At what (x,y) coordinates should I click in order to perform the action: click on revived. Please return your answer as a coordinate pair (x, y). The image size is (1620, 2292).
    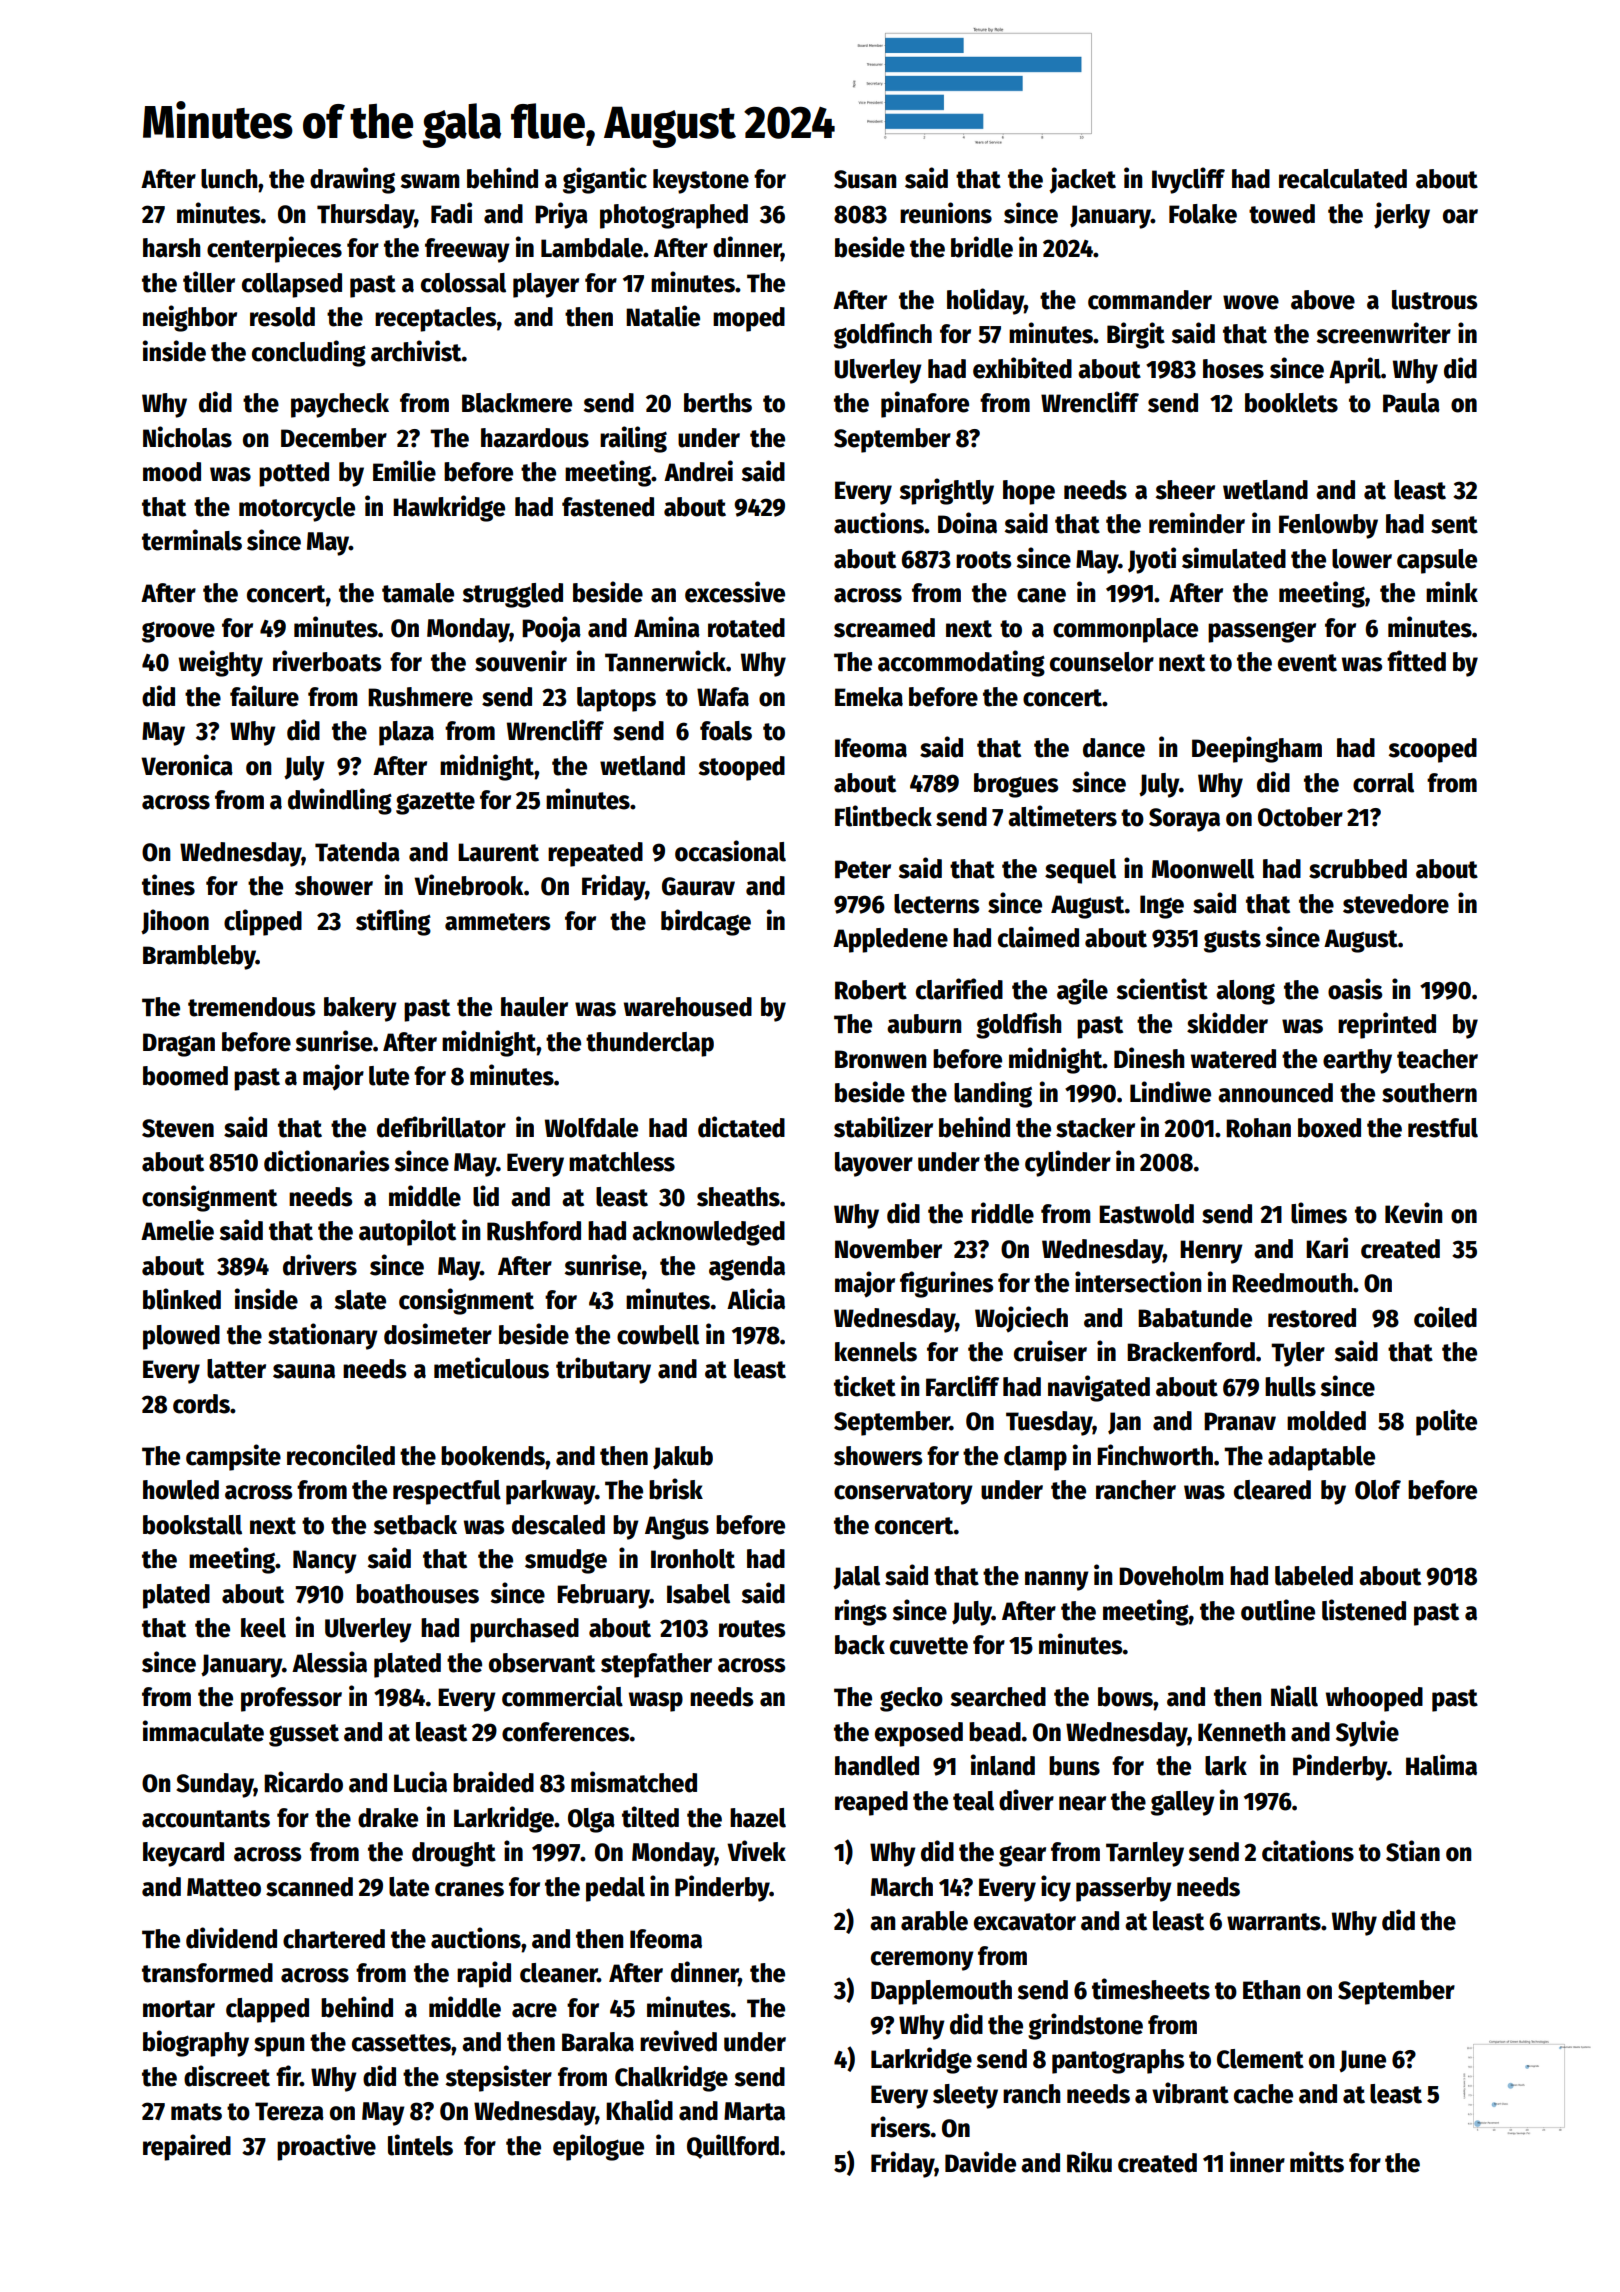
    Looking at the image, I should click on (678, 2041).
